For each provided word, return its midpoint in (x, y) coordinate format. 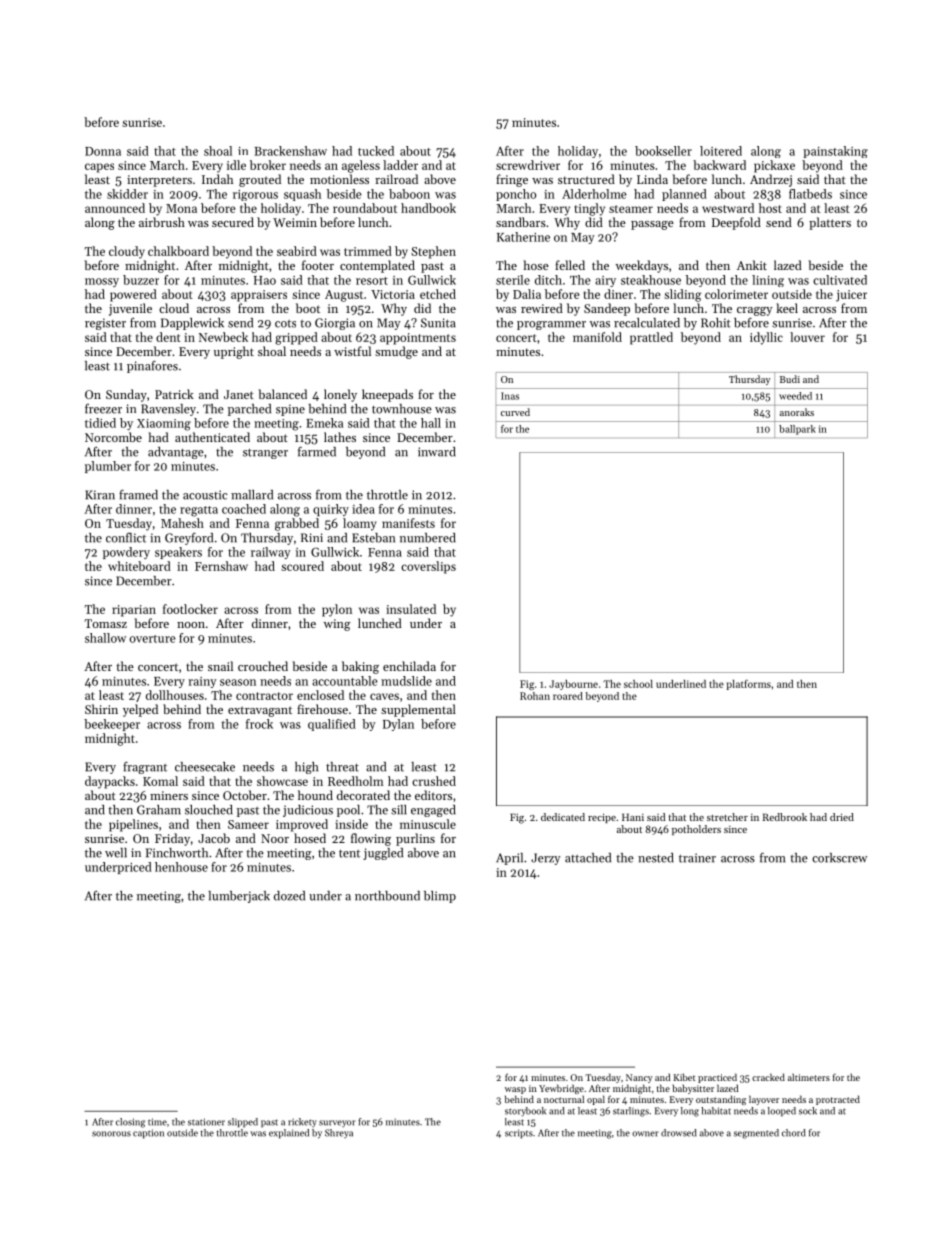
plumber (108, 467)
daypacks (110, 782)
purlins (415, 839)
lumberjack (239, 897)
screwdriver (528, 165)
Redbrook (785, 817)
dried (842, 817)
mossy (102, 282)
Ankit (752, 265)
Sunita (438, 323)
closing (130, 1123)
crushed (434, 781)
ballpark (797, 430)
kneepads (387, 395)
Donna (103, 151)
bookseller (663, 151)
